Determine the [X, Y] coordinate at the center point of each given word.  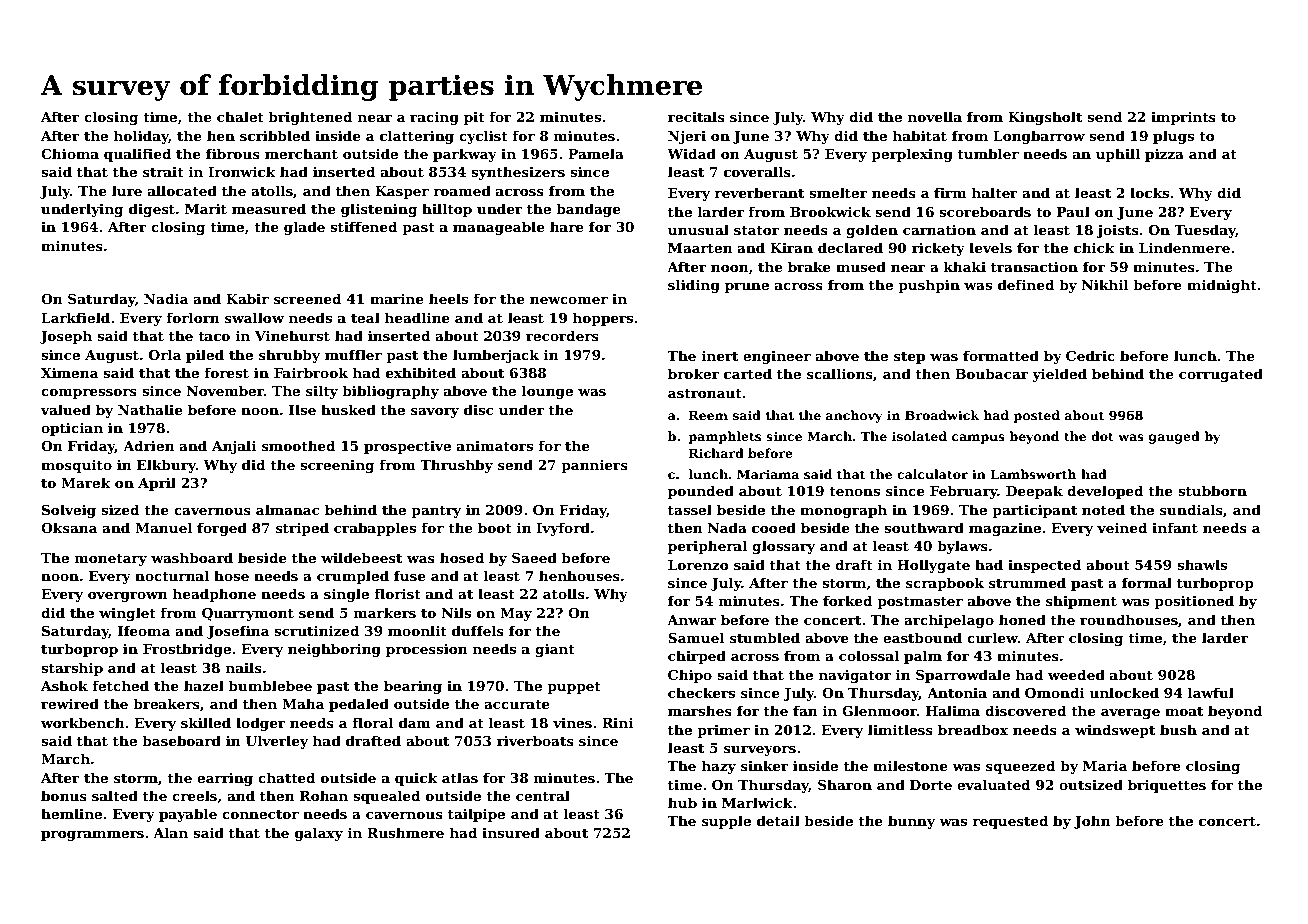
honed [1022, 619]
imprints [1183, 118]
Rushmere [405, 832]
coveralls [757, 171]
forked [847, 600]
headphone [214, 595]
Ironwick [242, 171]
